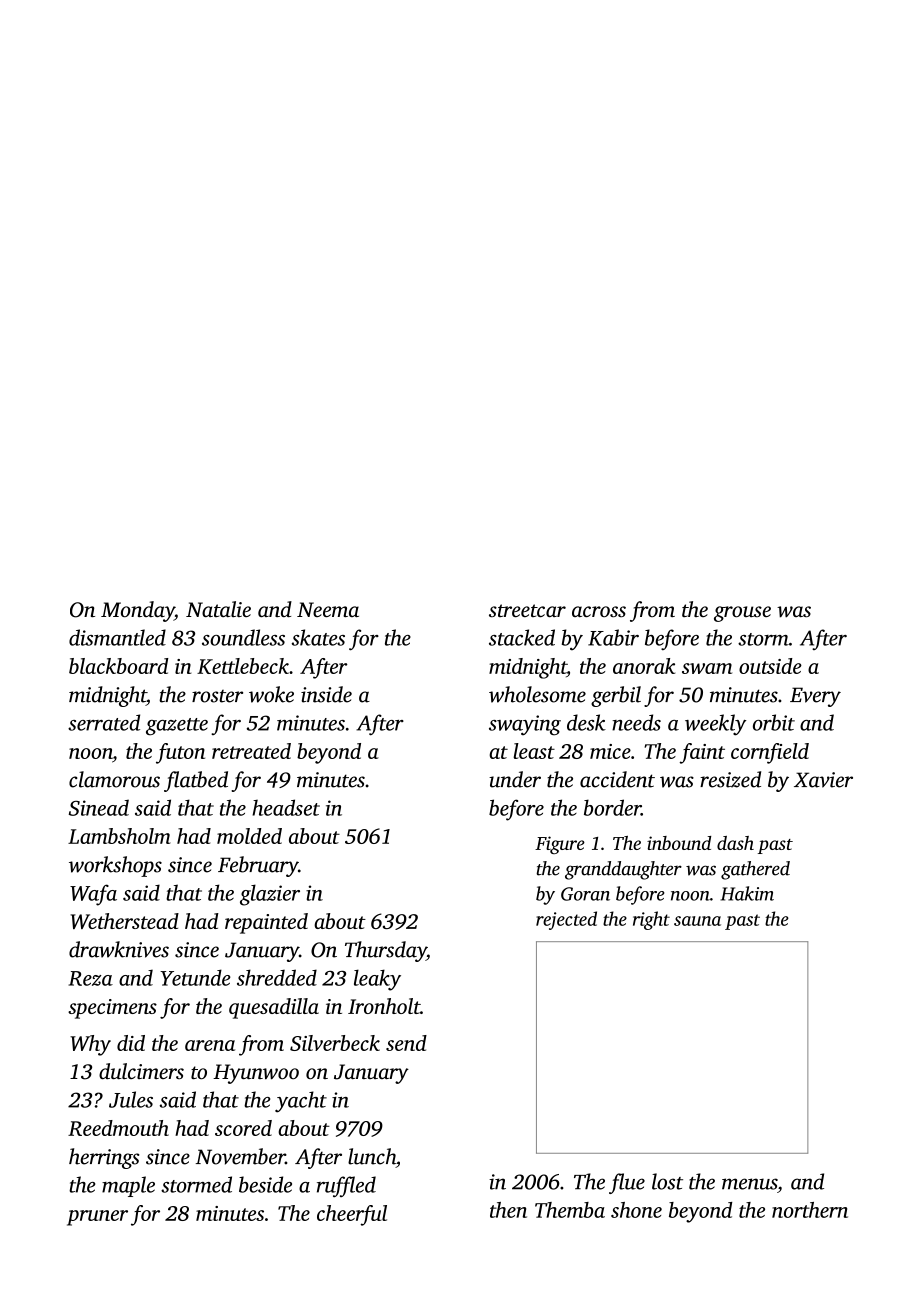  I want to click on soundless, so click(243, 637).
